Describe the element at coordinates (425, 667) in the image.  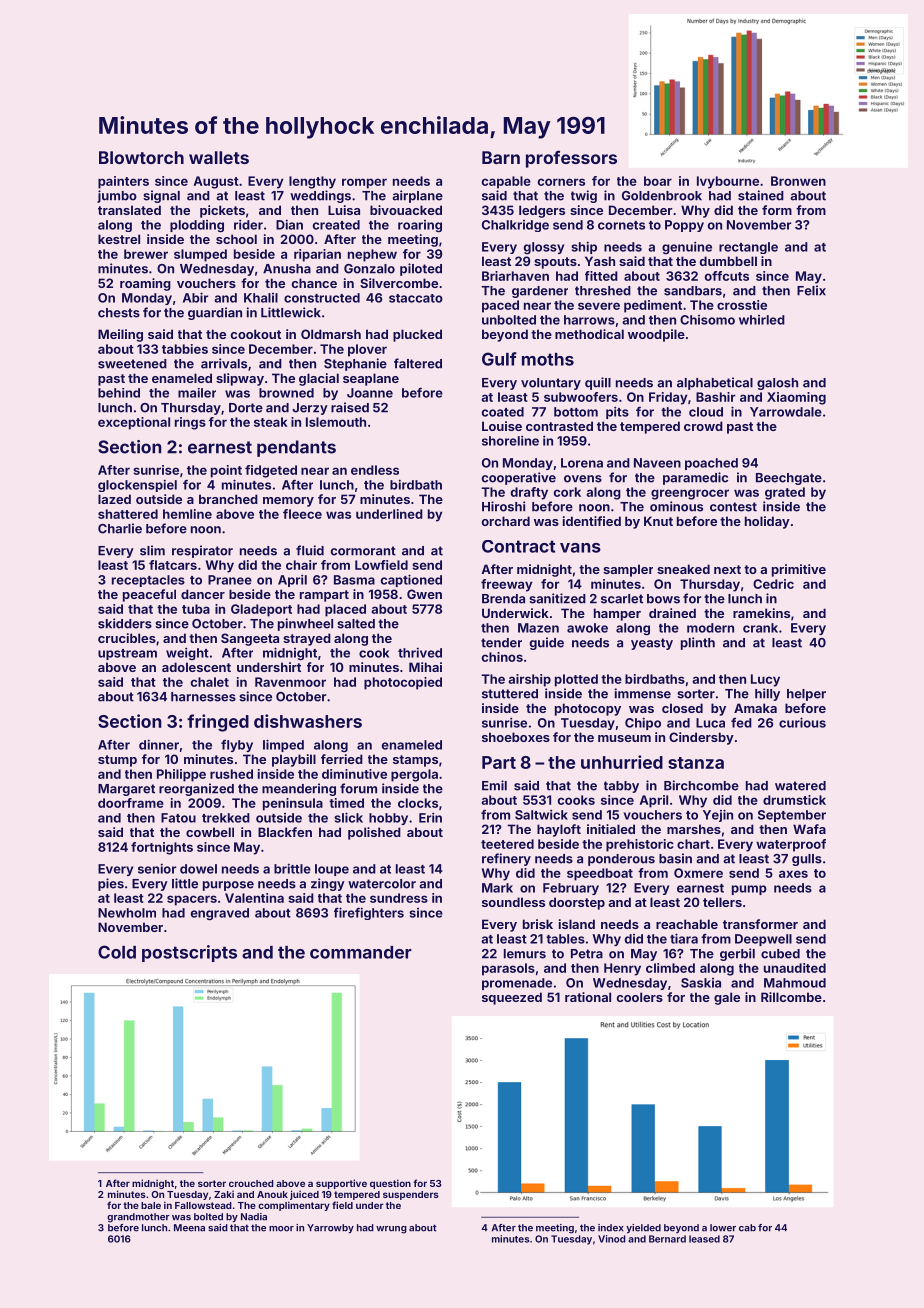
I see `Mihai` at that location.
